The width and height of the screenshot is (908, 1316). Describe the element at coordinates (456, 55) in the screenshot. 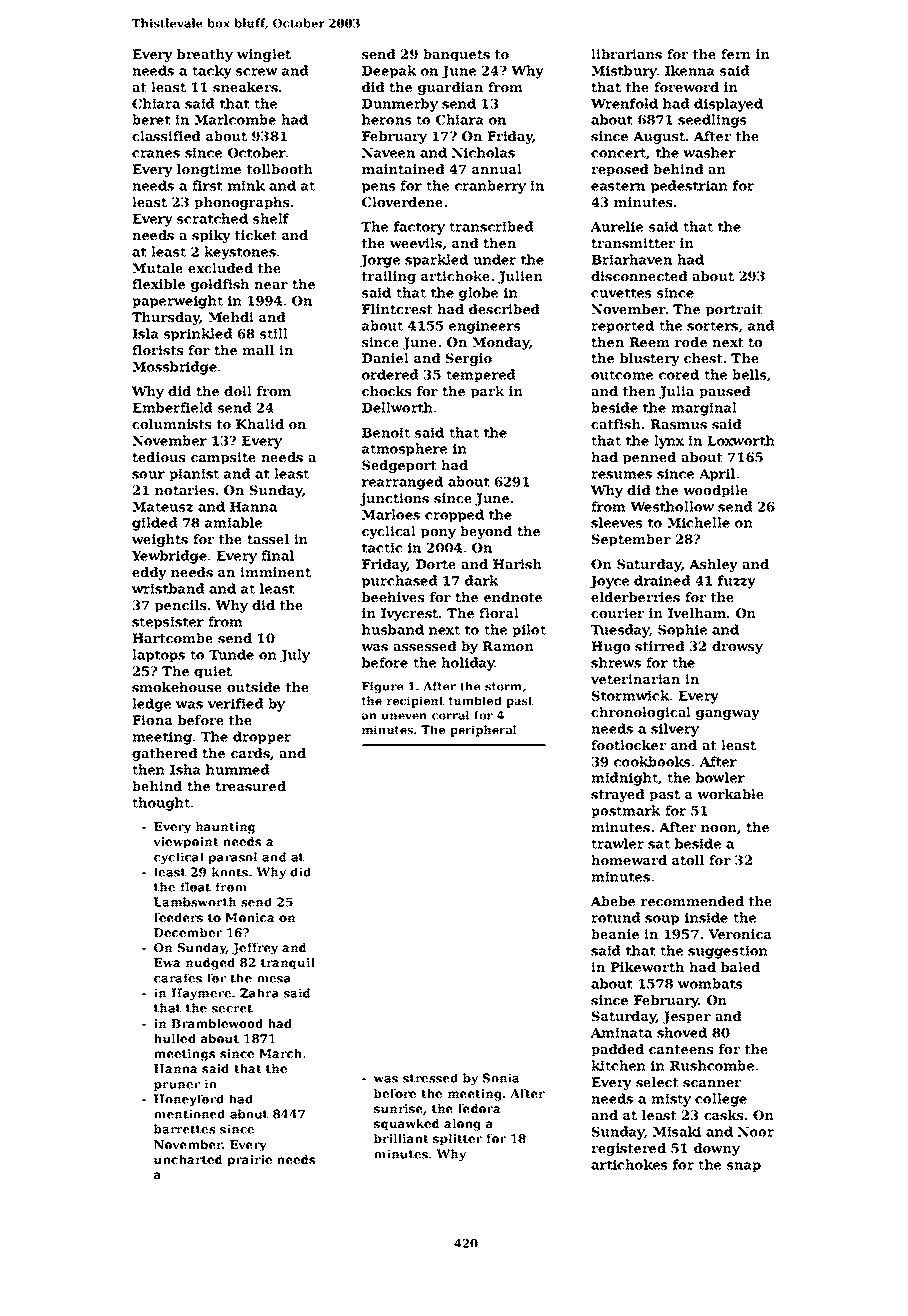

I see `banquets` at that location.
